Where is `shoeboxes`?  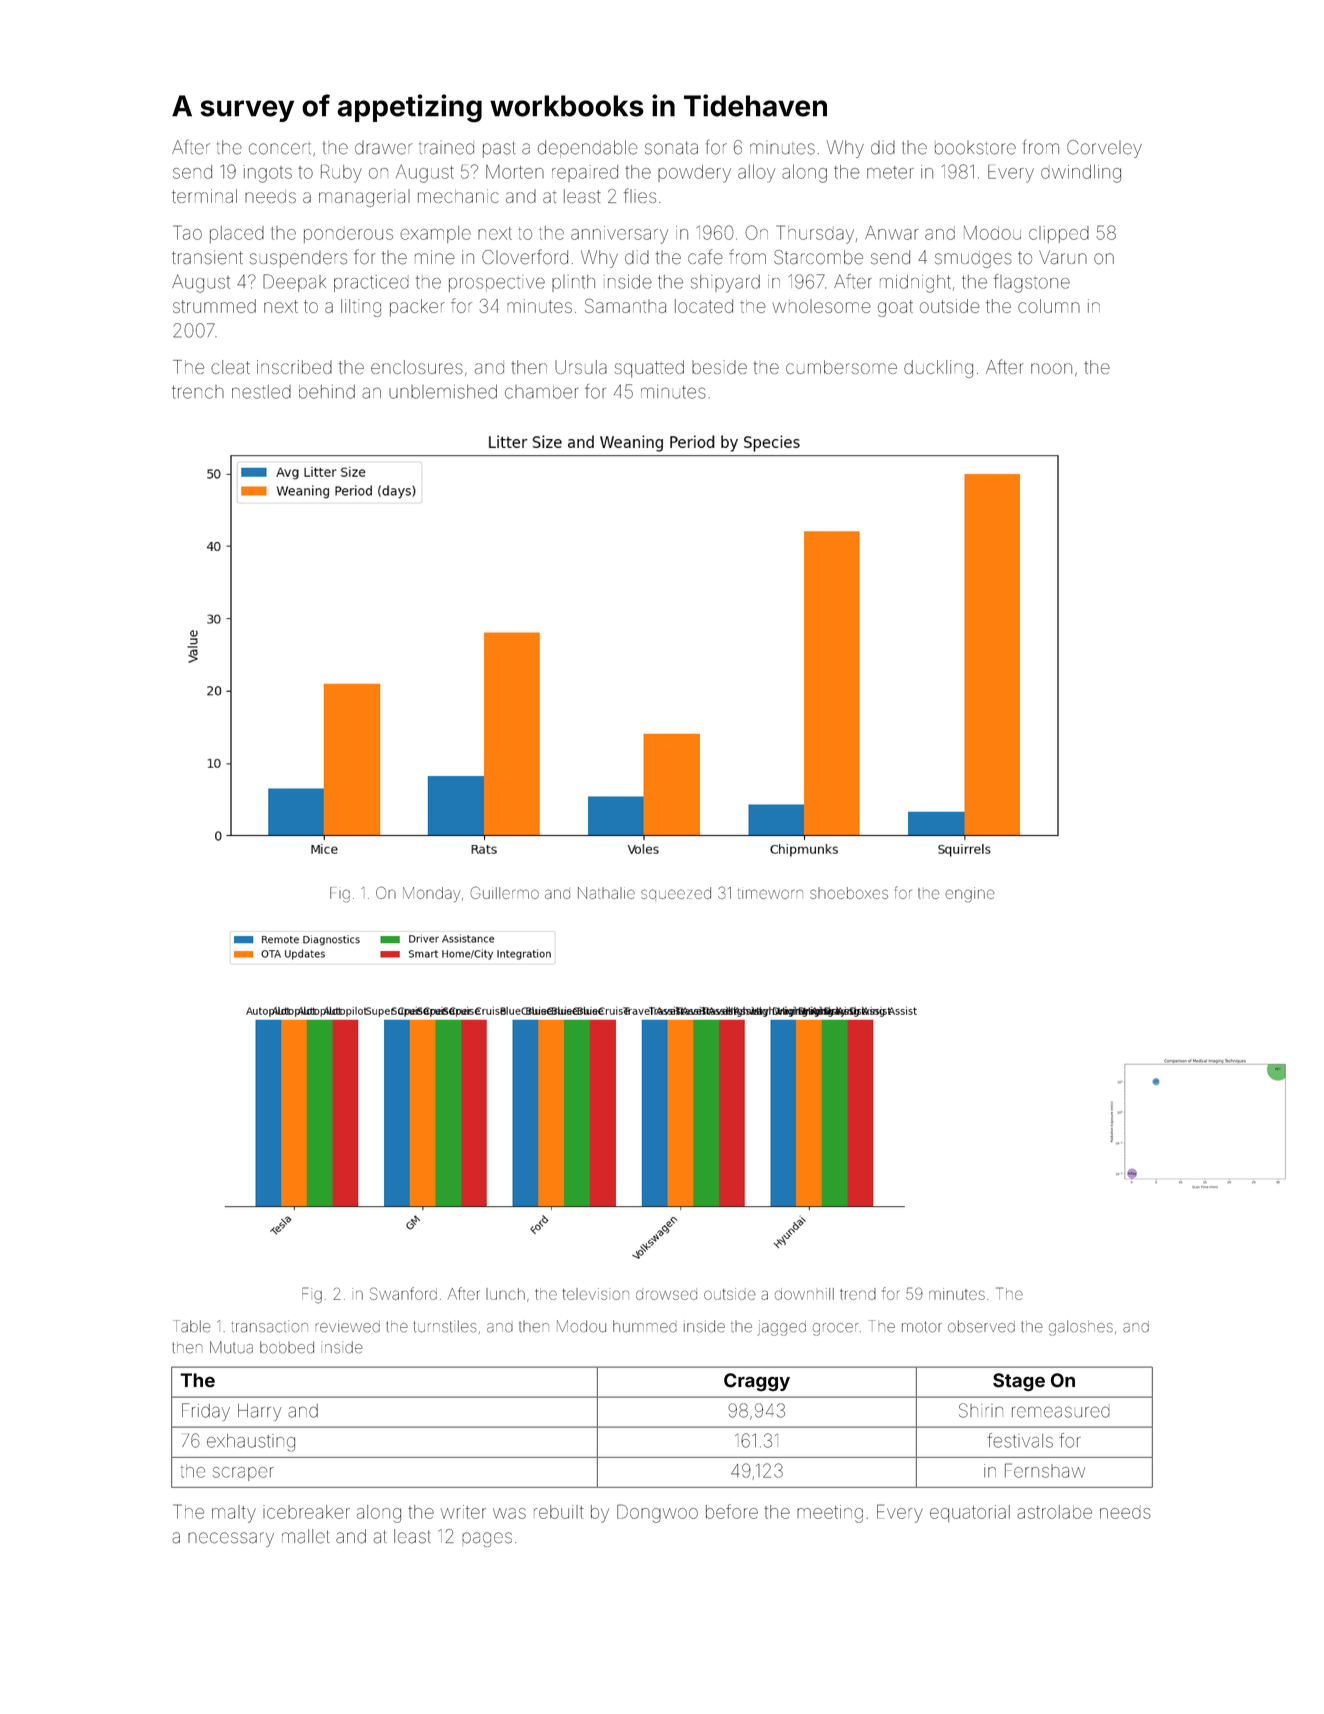
shoeboxes is located at coordinates (849, 893).
